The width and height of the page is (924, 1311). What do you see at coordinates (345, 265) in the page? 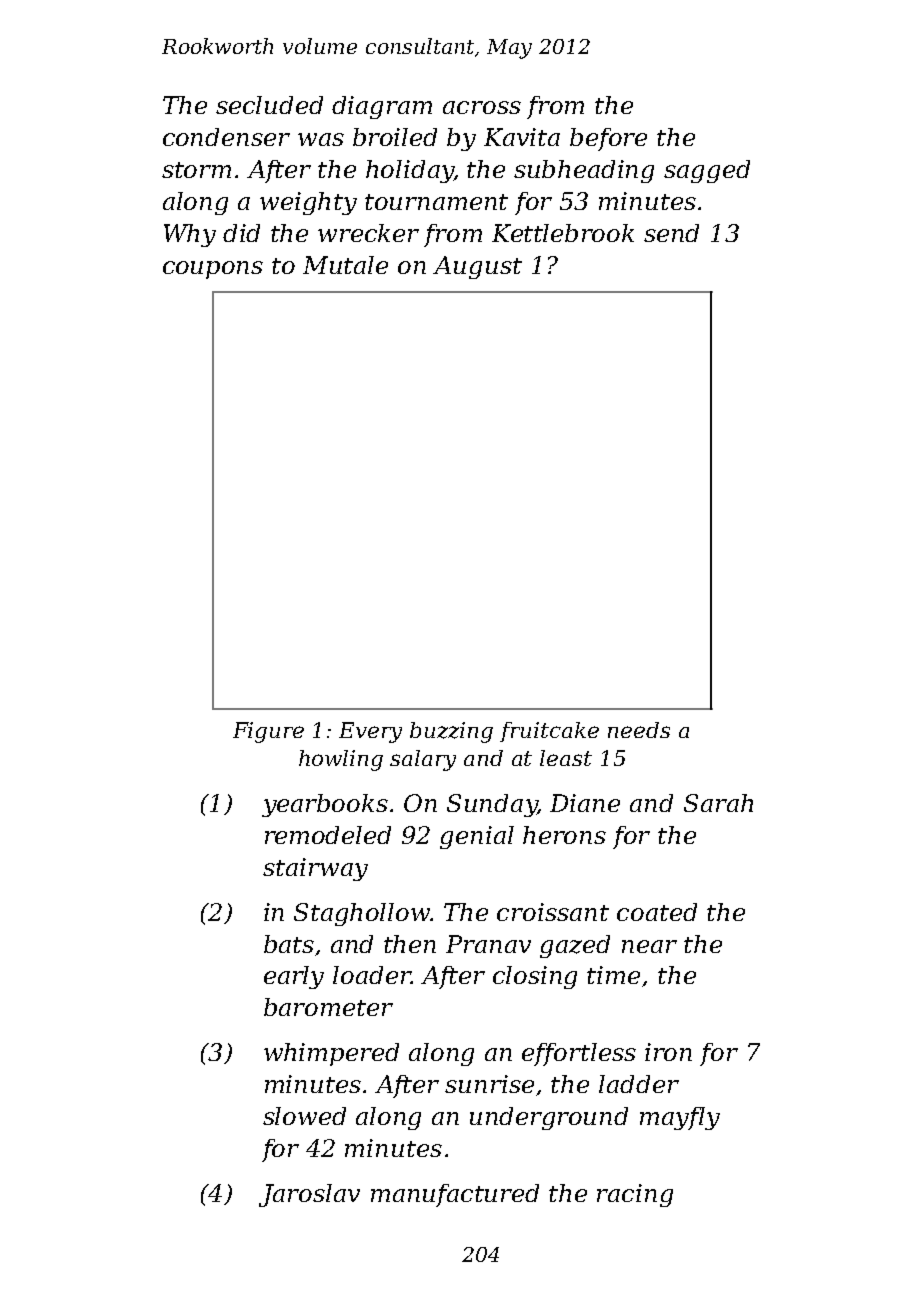
I see `Mutale` at bounding box center [345, 265].
